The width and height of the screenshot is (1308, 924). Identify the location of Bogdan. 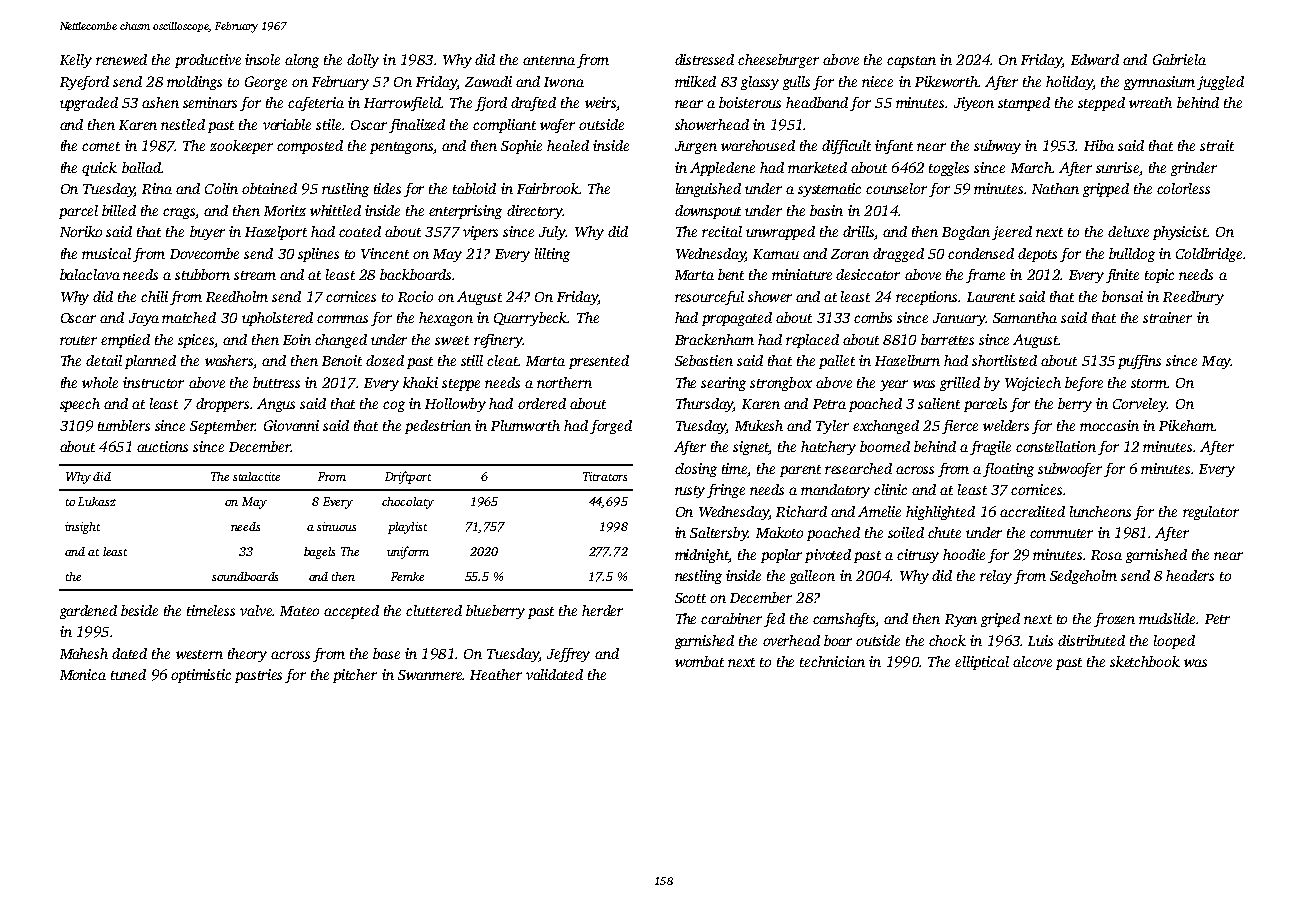
(966, 233).
